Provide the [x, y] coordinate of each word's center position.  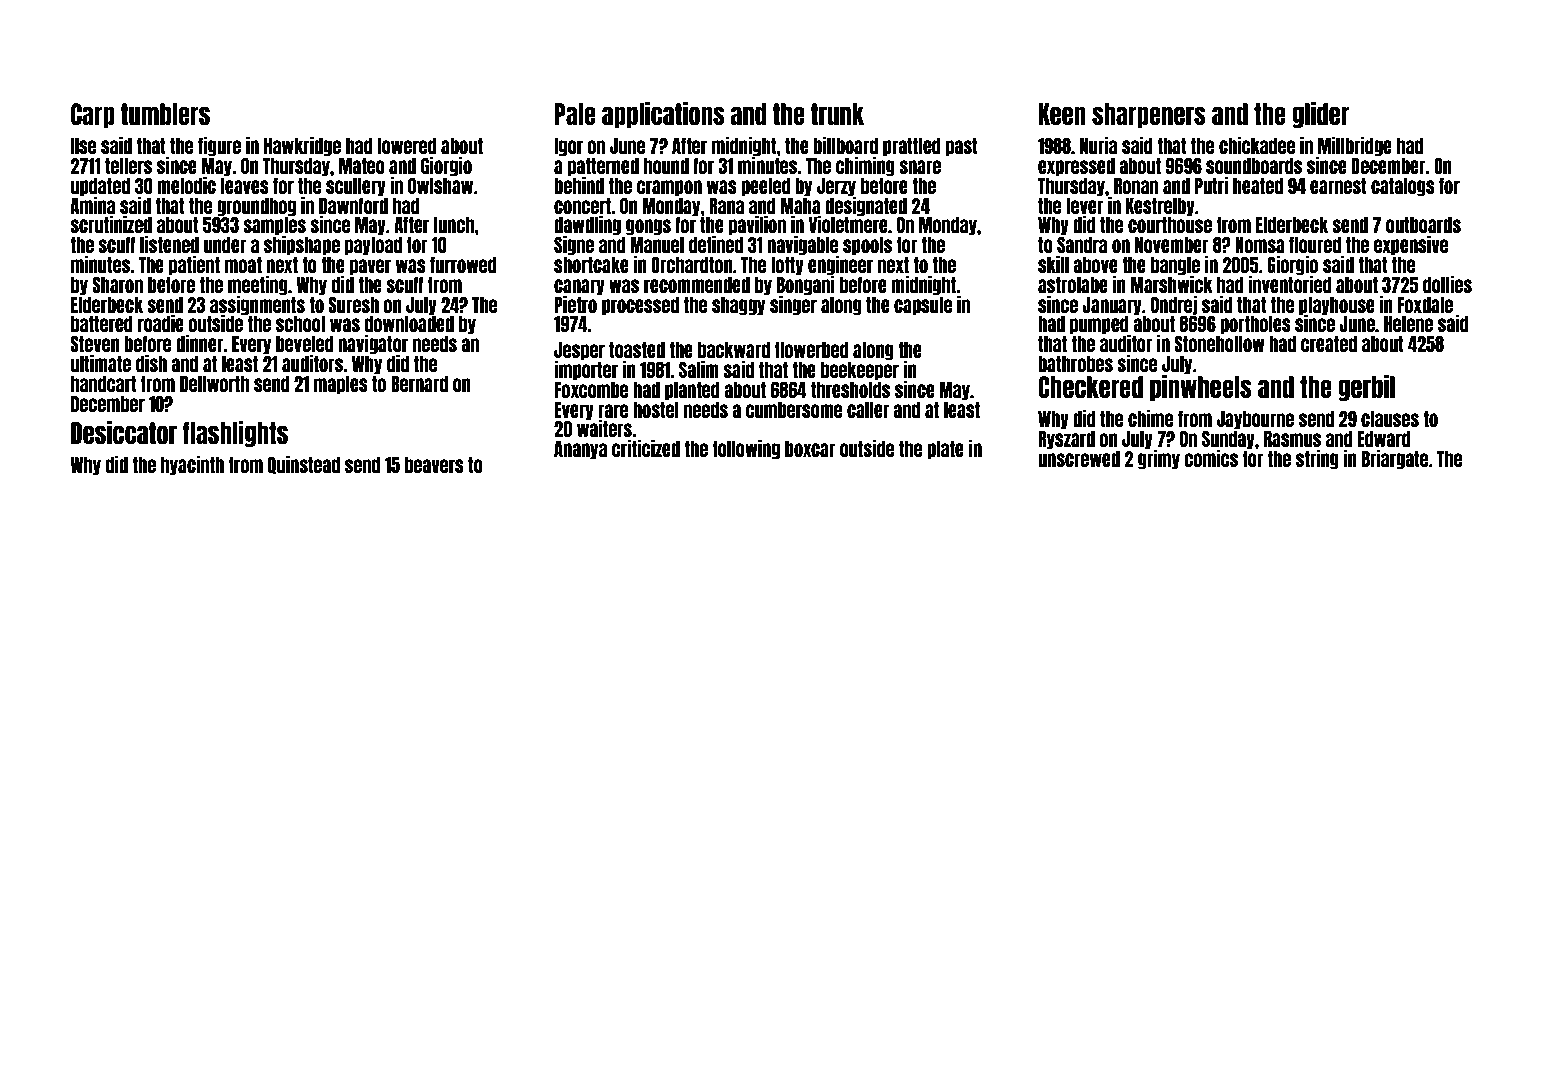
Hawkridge [302, 147]
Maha [801, 206]
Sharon [117, 285]
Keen [1062, 114]
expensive [1411, 246]
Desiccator [124, 432]
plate [945, 450]
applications [663, 115]
